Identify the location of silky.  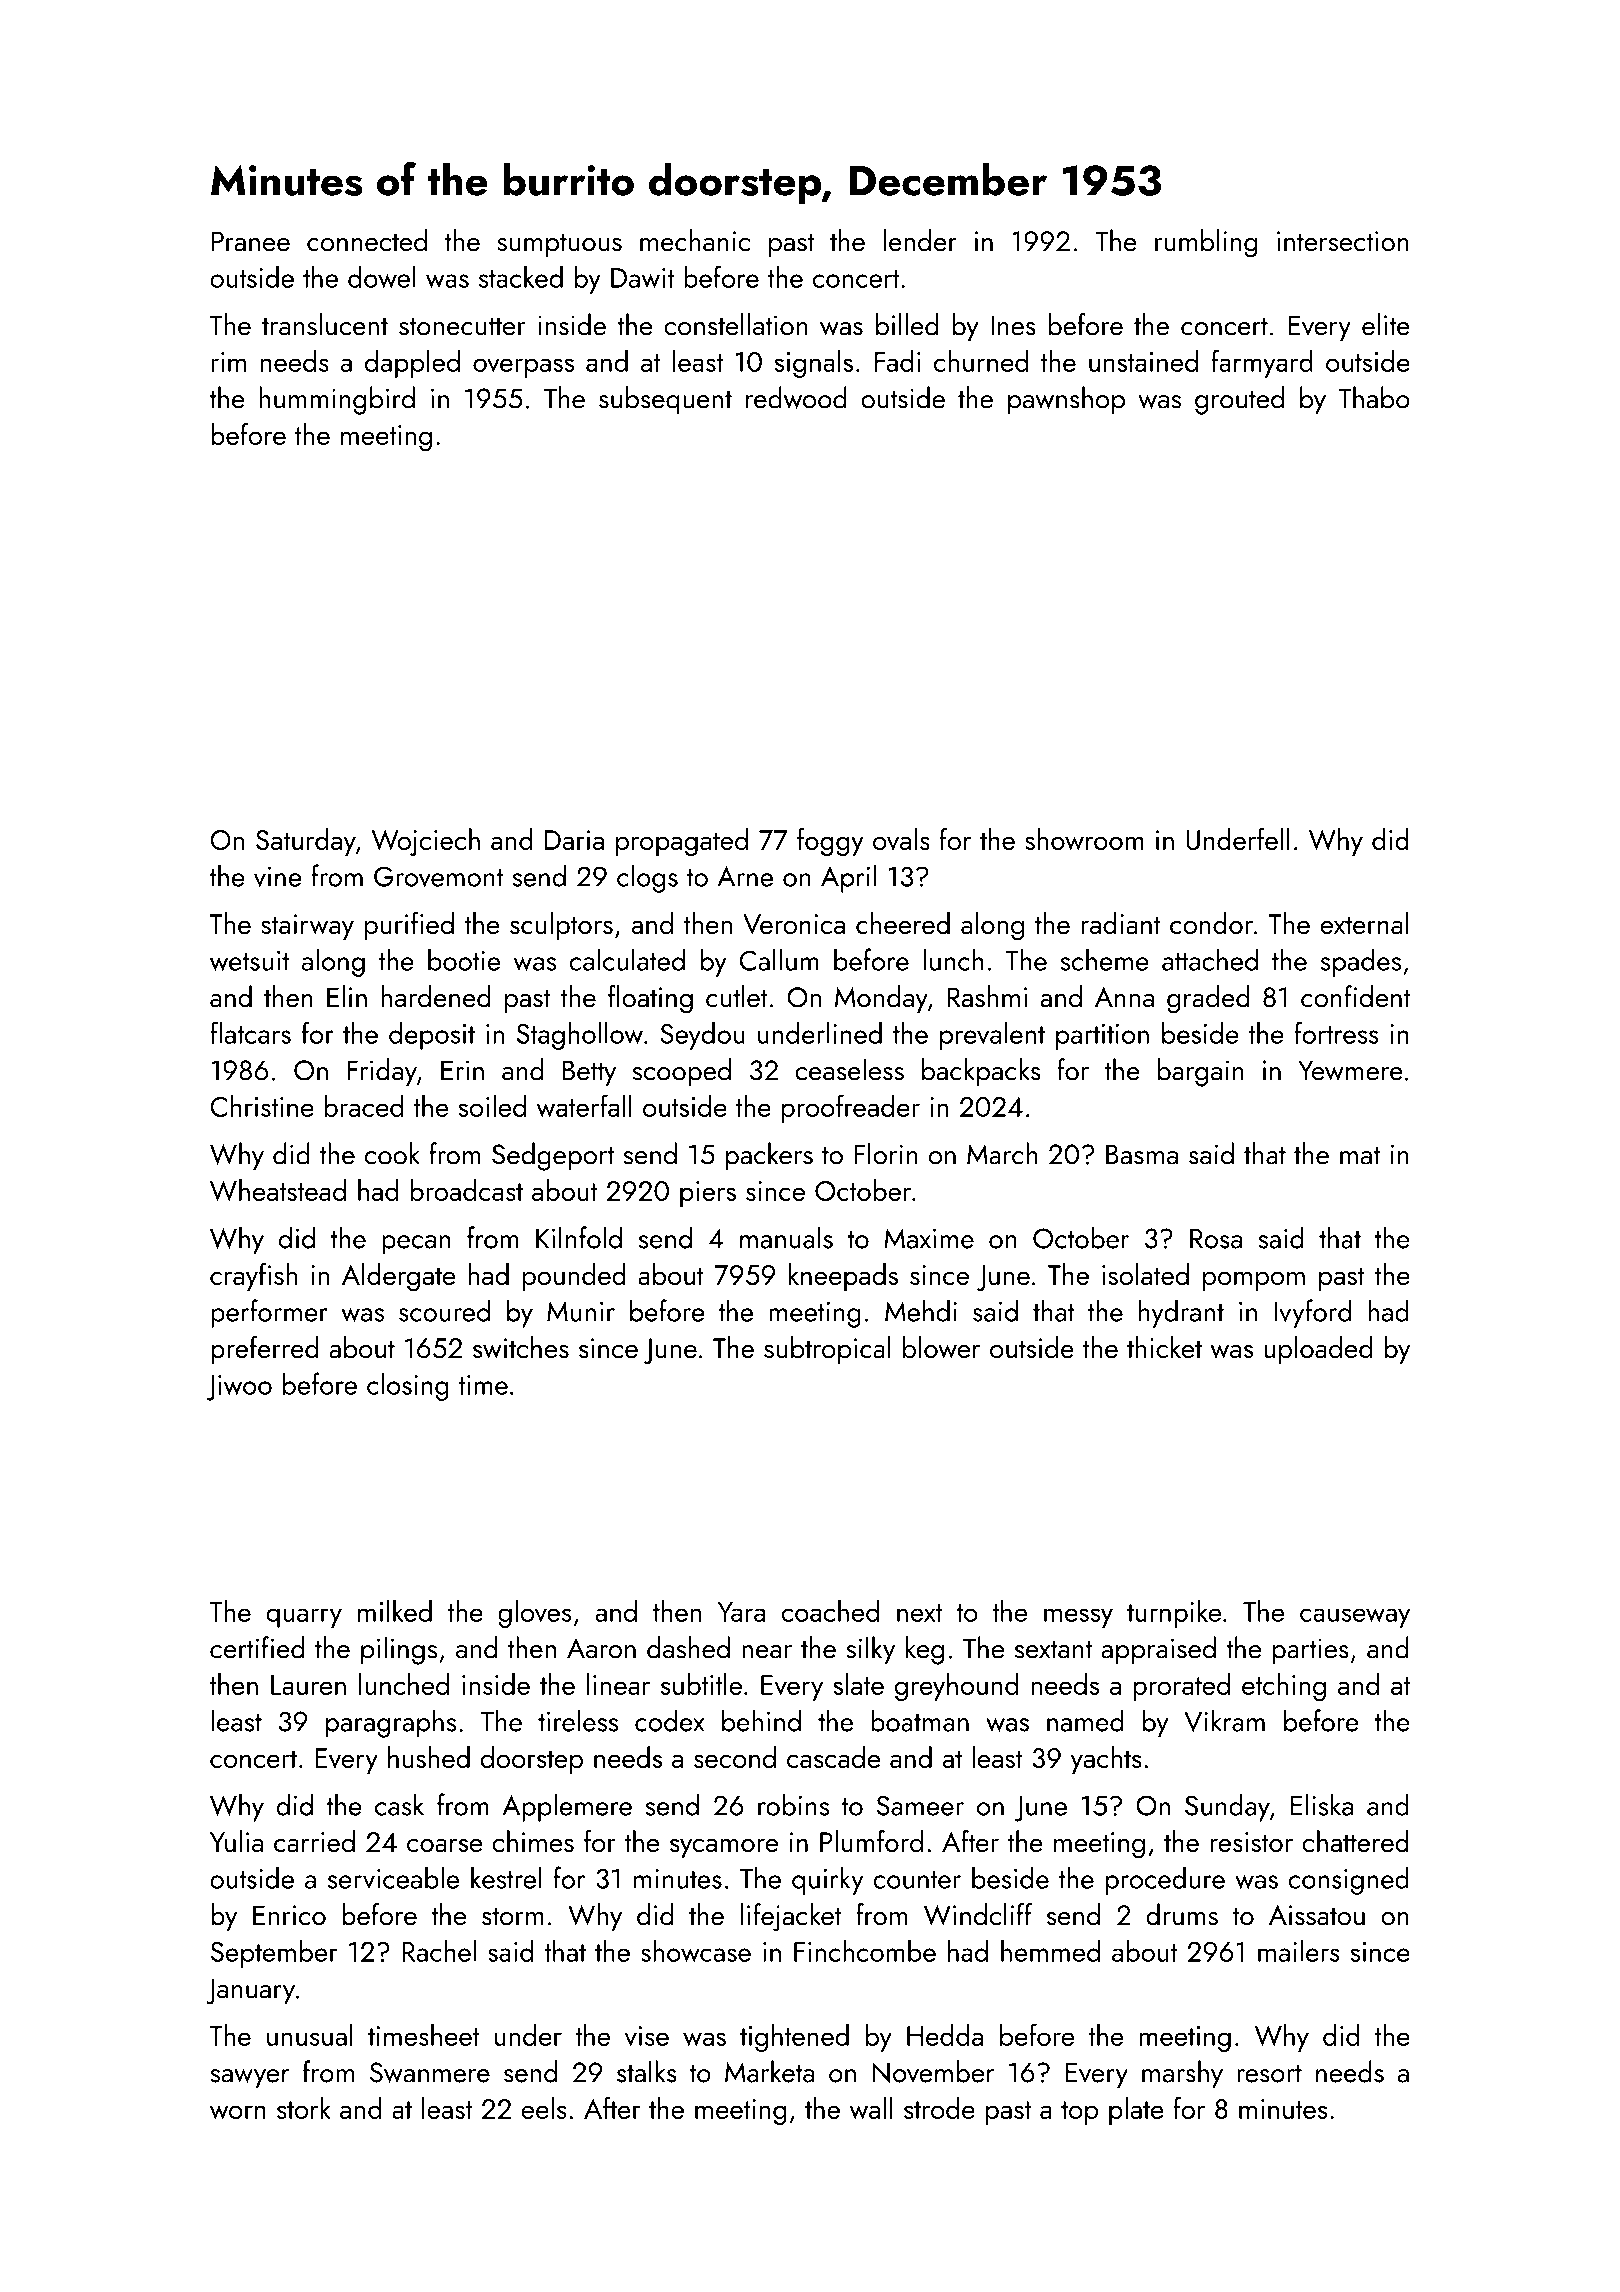
(870, 1650).
